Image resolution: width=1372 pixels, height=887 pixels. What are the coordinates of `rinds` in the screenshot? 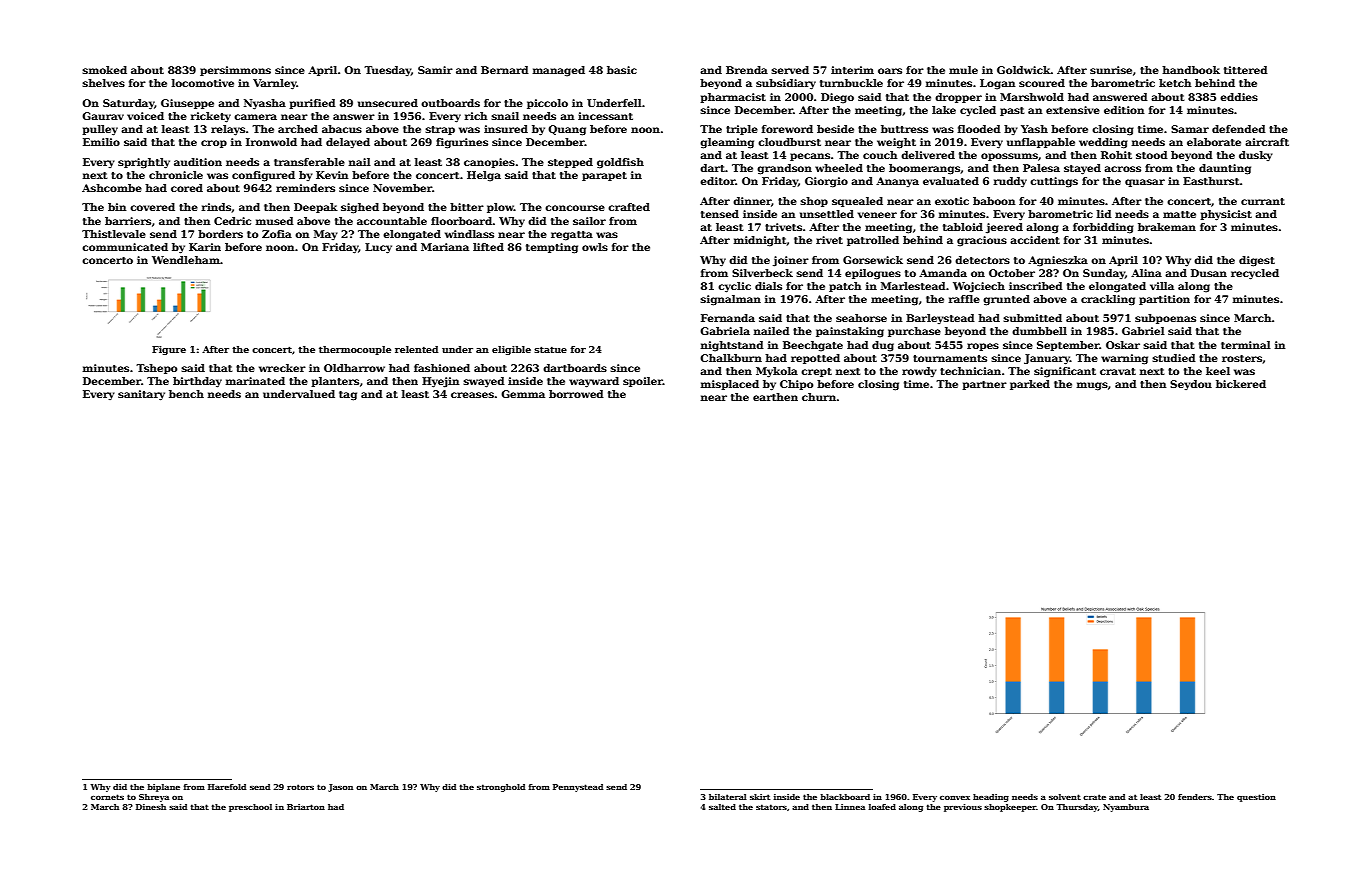 It's located at (216, 207).
